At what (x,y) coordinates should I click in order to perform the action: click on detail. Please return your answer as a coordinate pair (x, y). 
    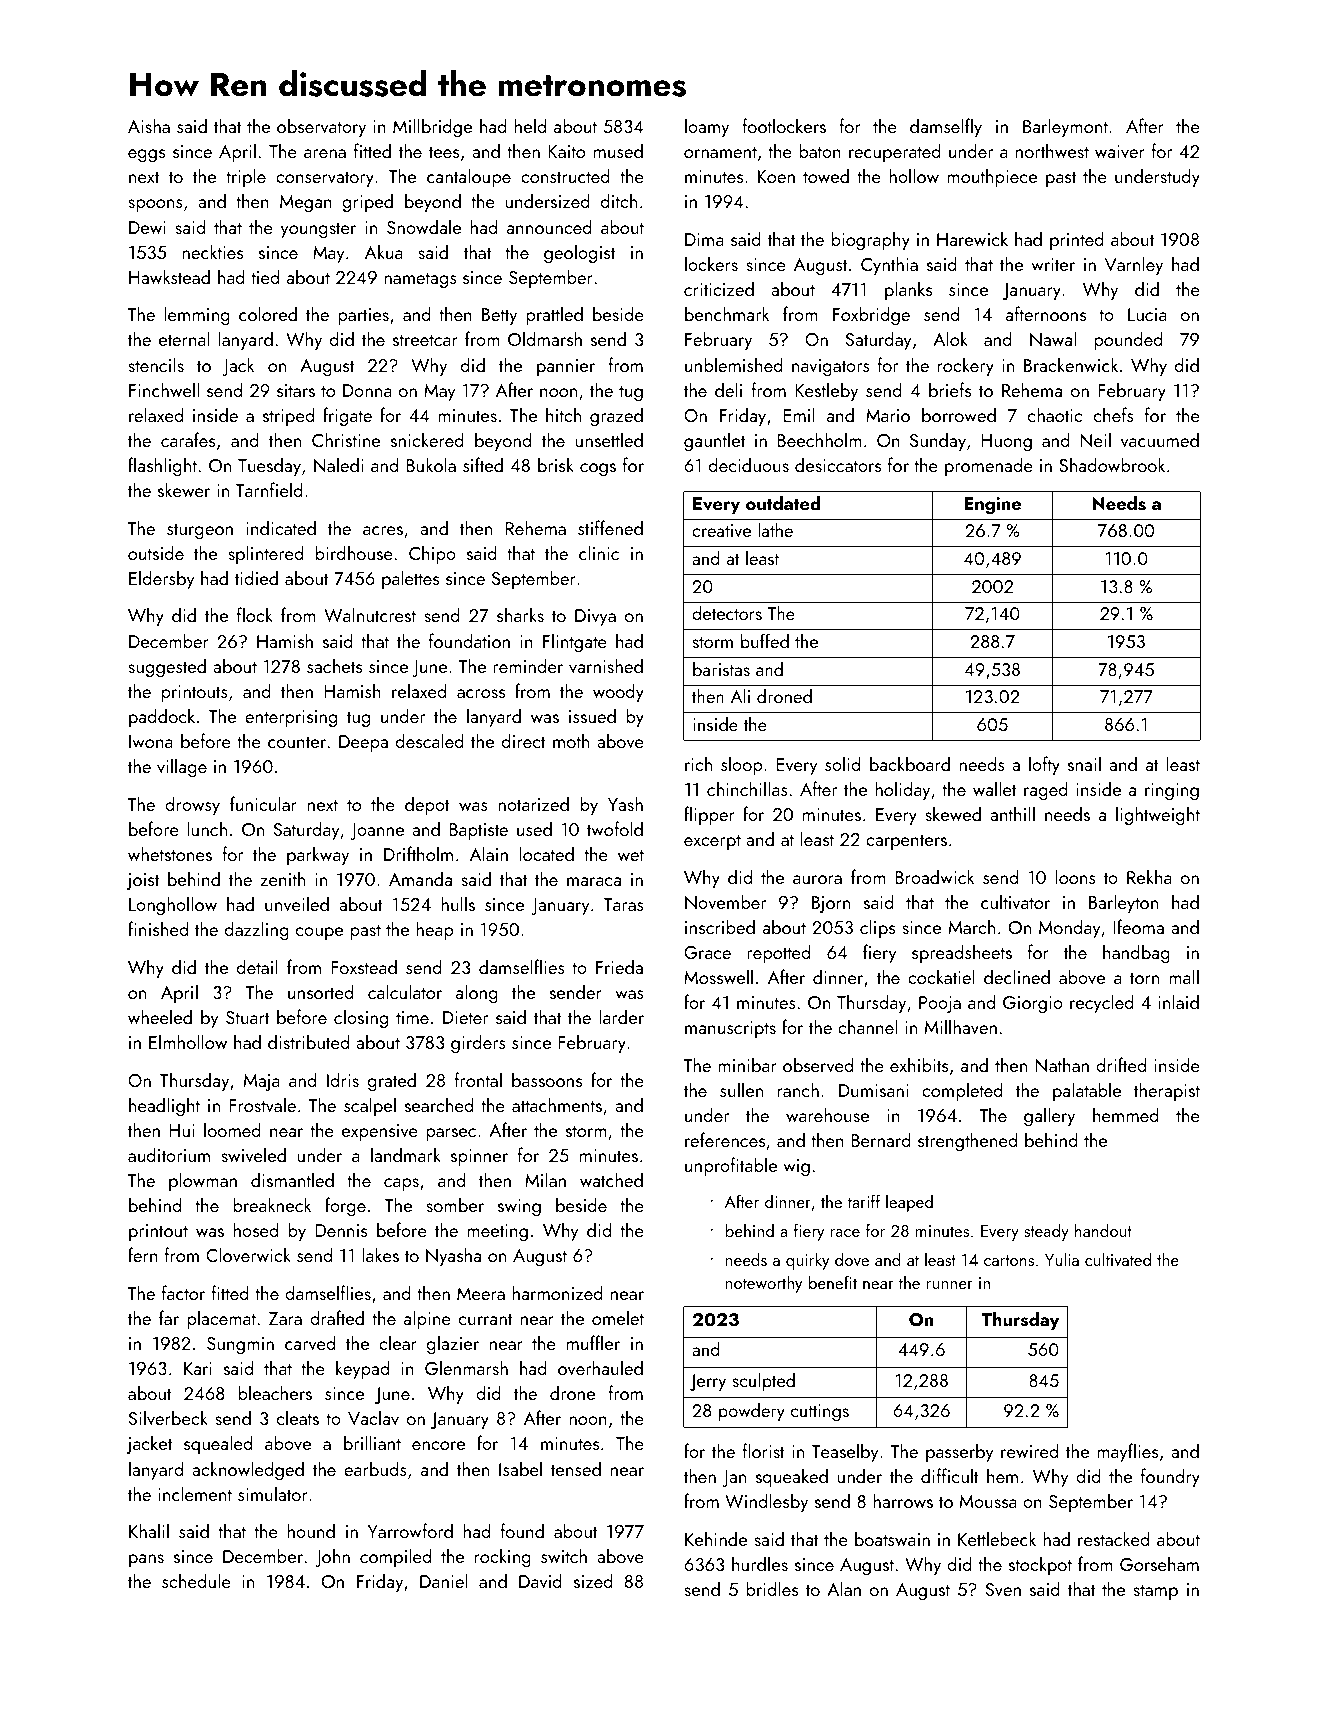
    Looking at the image, I should click on (257, 966).
